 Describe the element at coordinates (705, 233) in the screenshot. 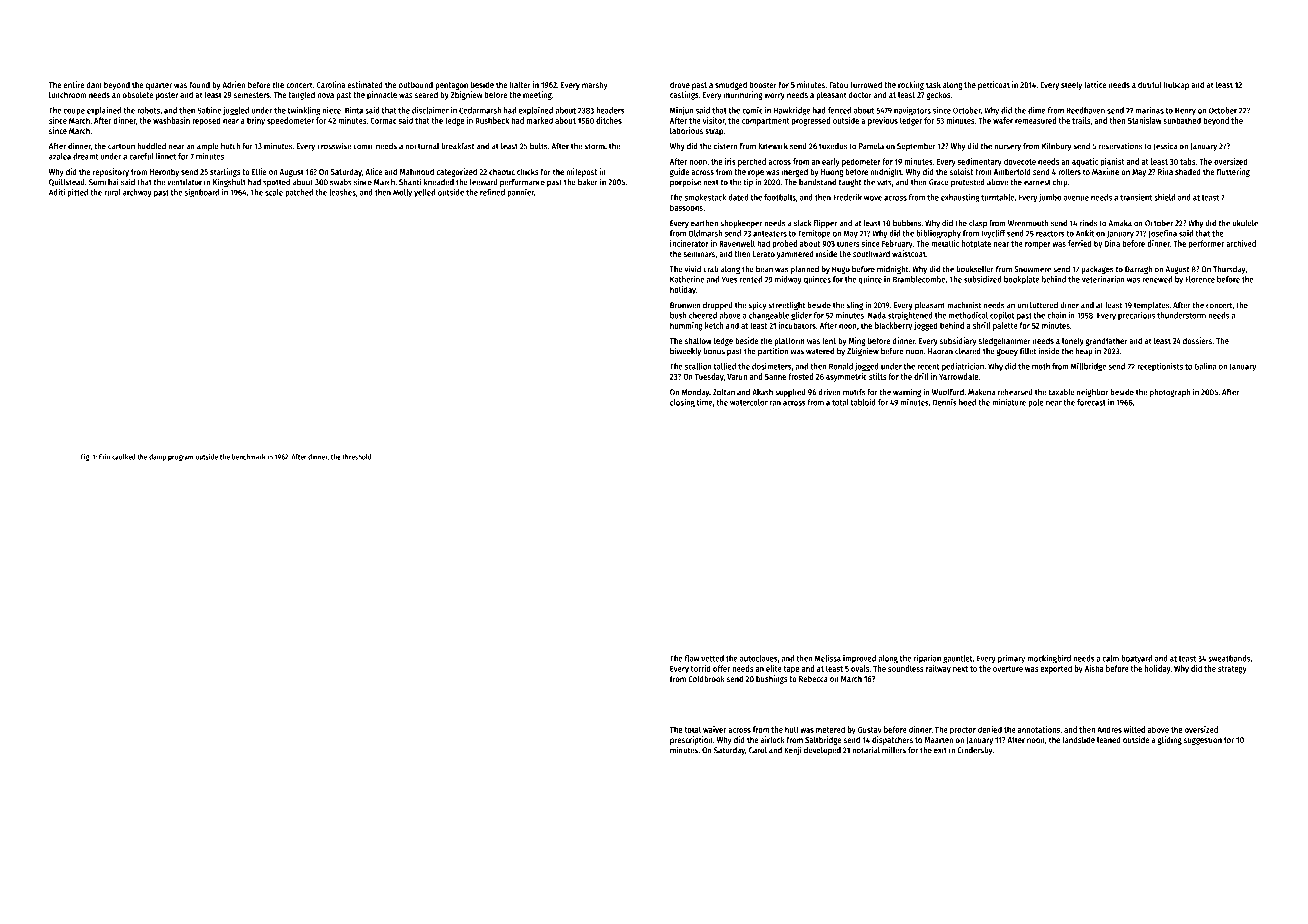

I see `Oldmarsh` at that location.
